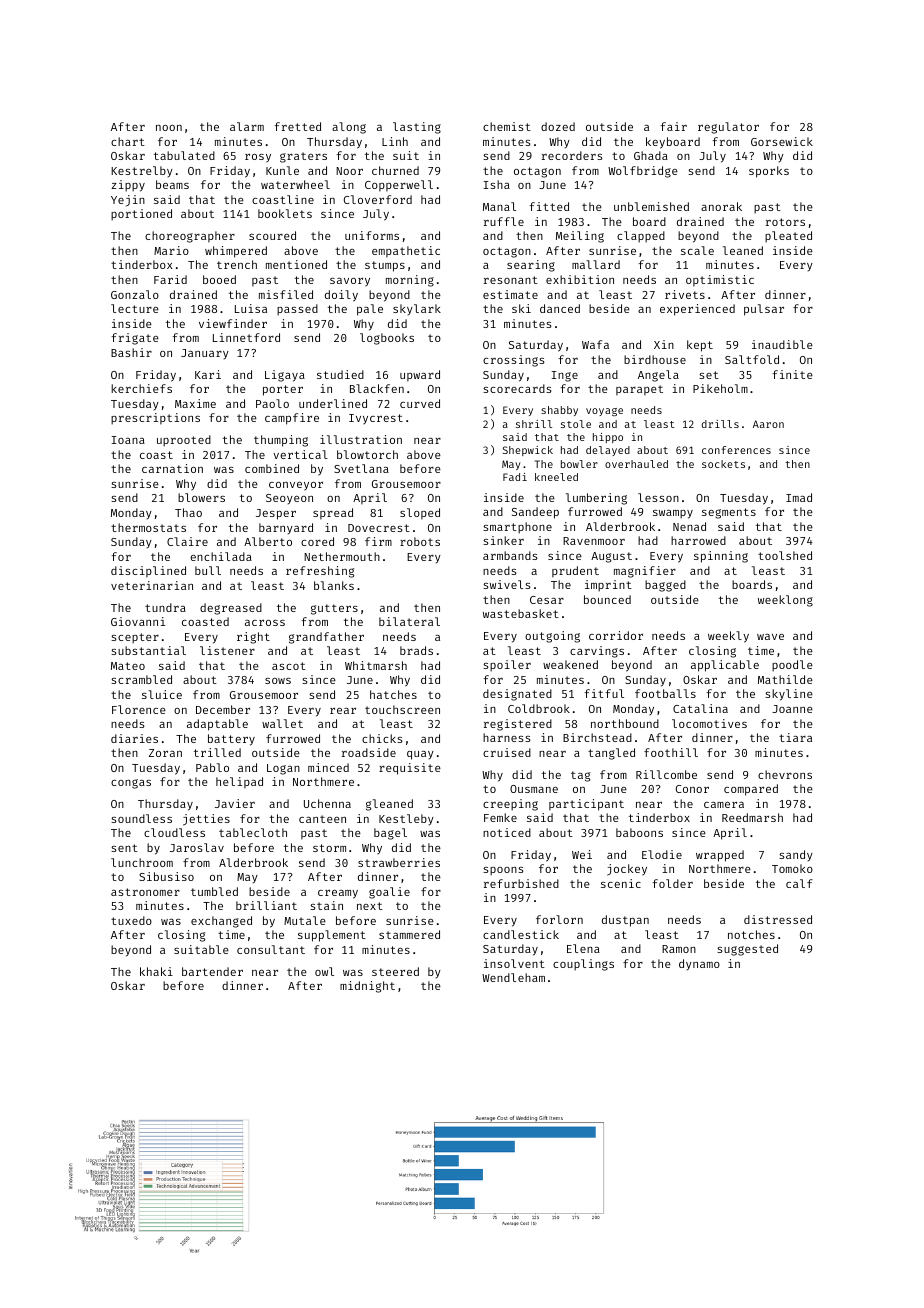 This page has width=924, height=1308. I want to click on sows, so click(278, 681).
